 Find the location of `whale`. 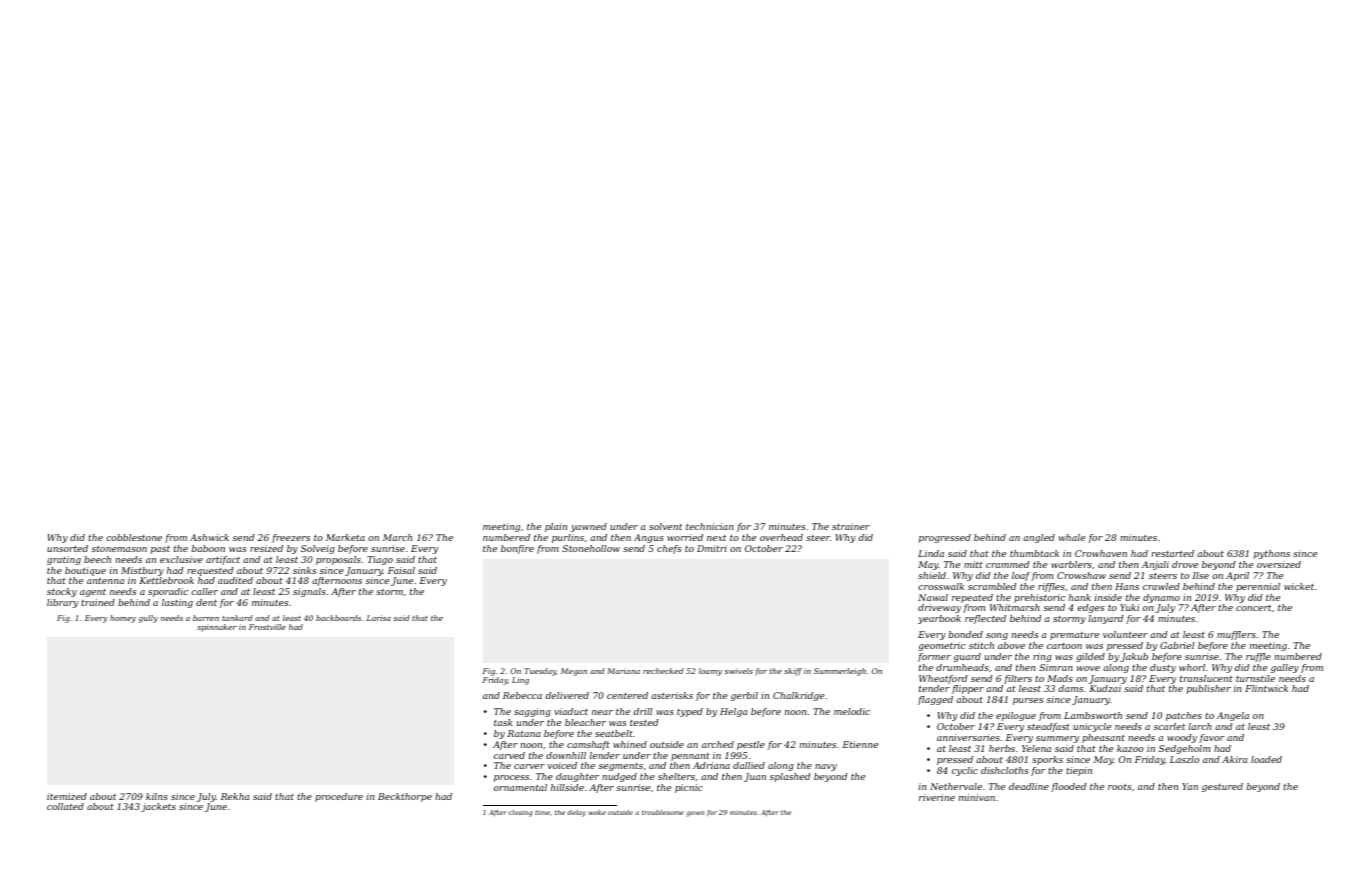

whale is located at coordinates (1072, 537).
